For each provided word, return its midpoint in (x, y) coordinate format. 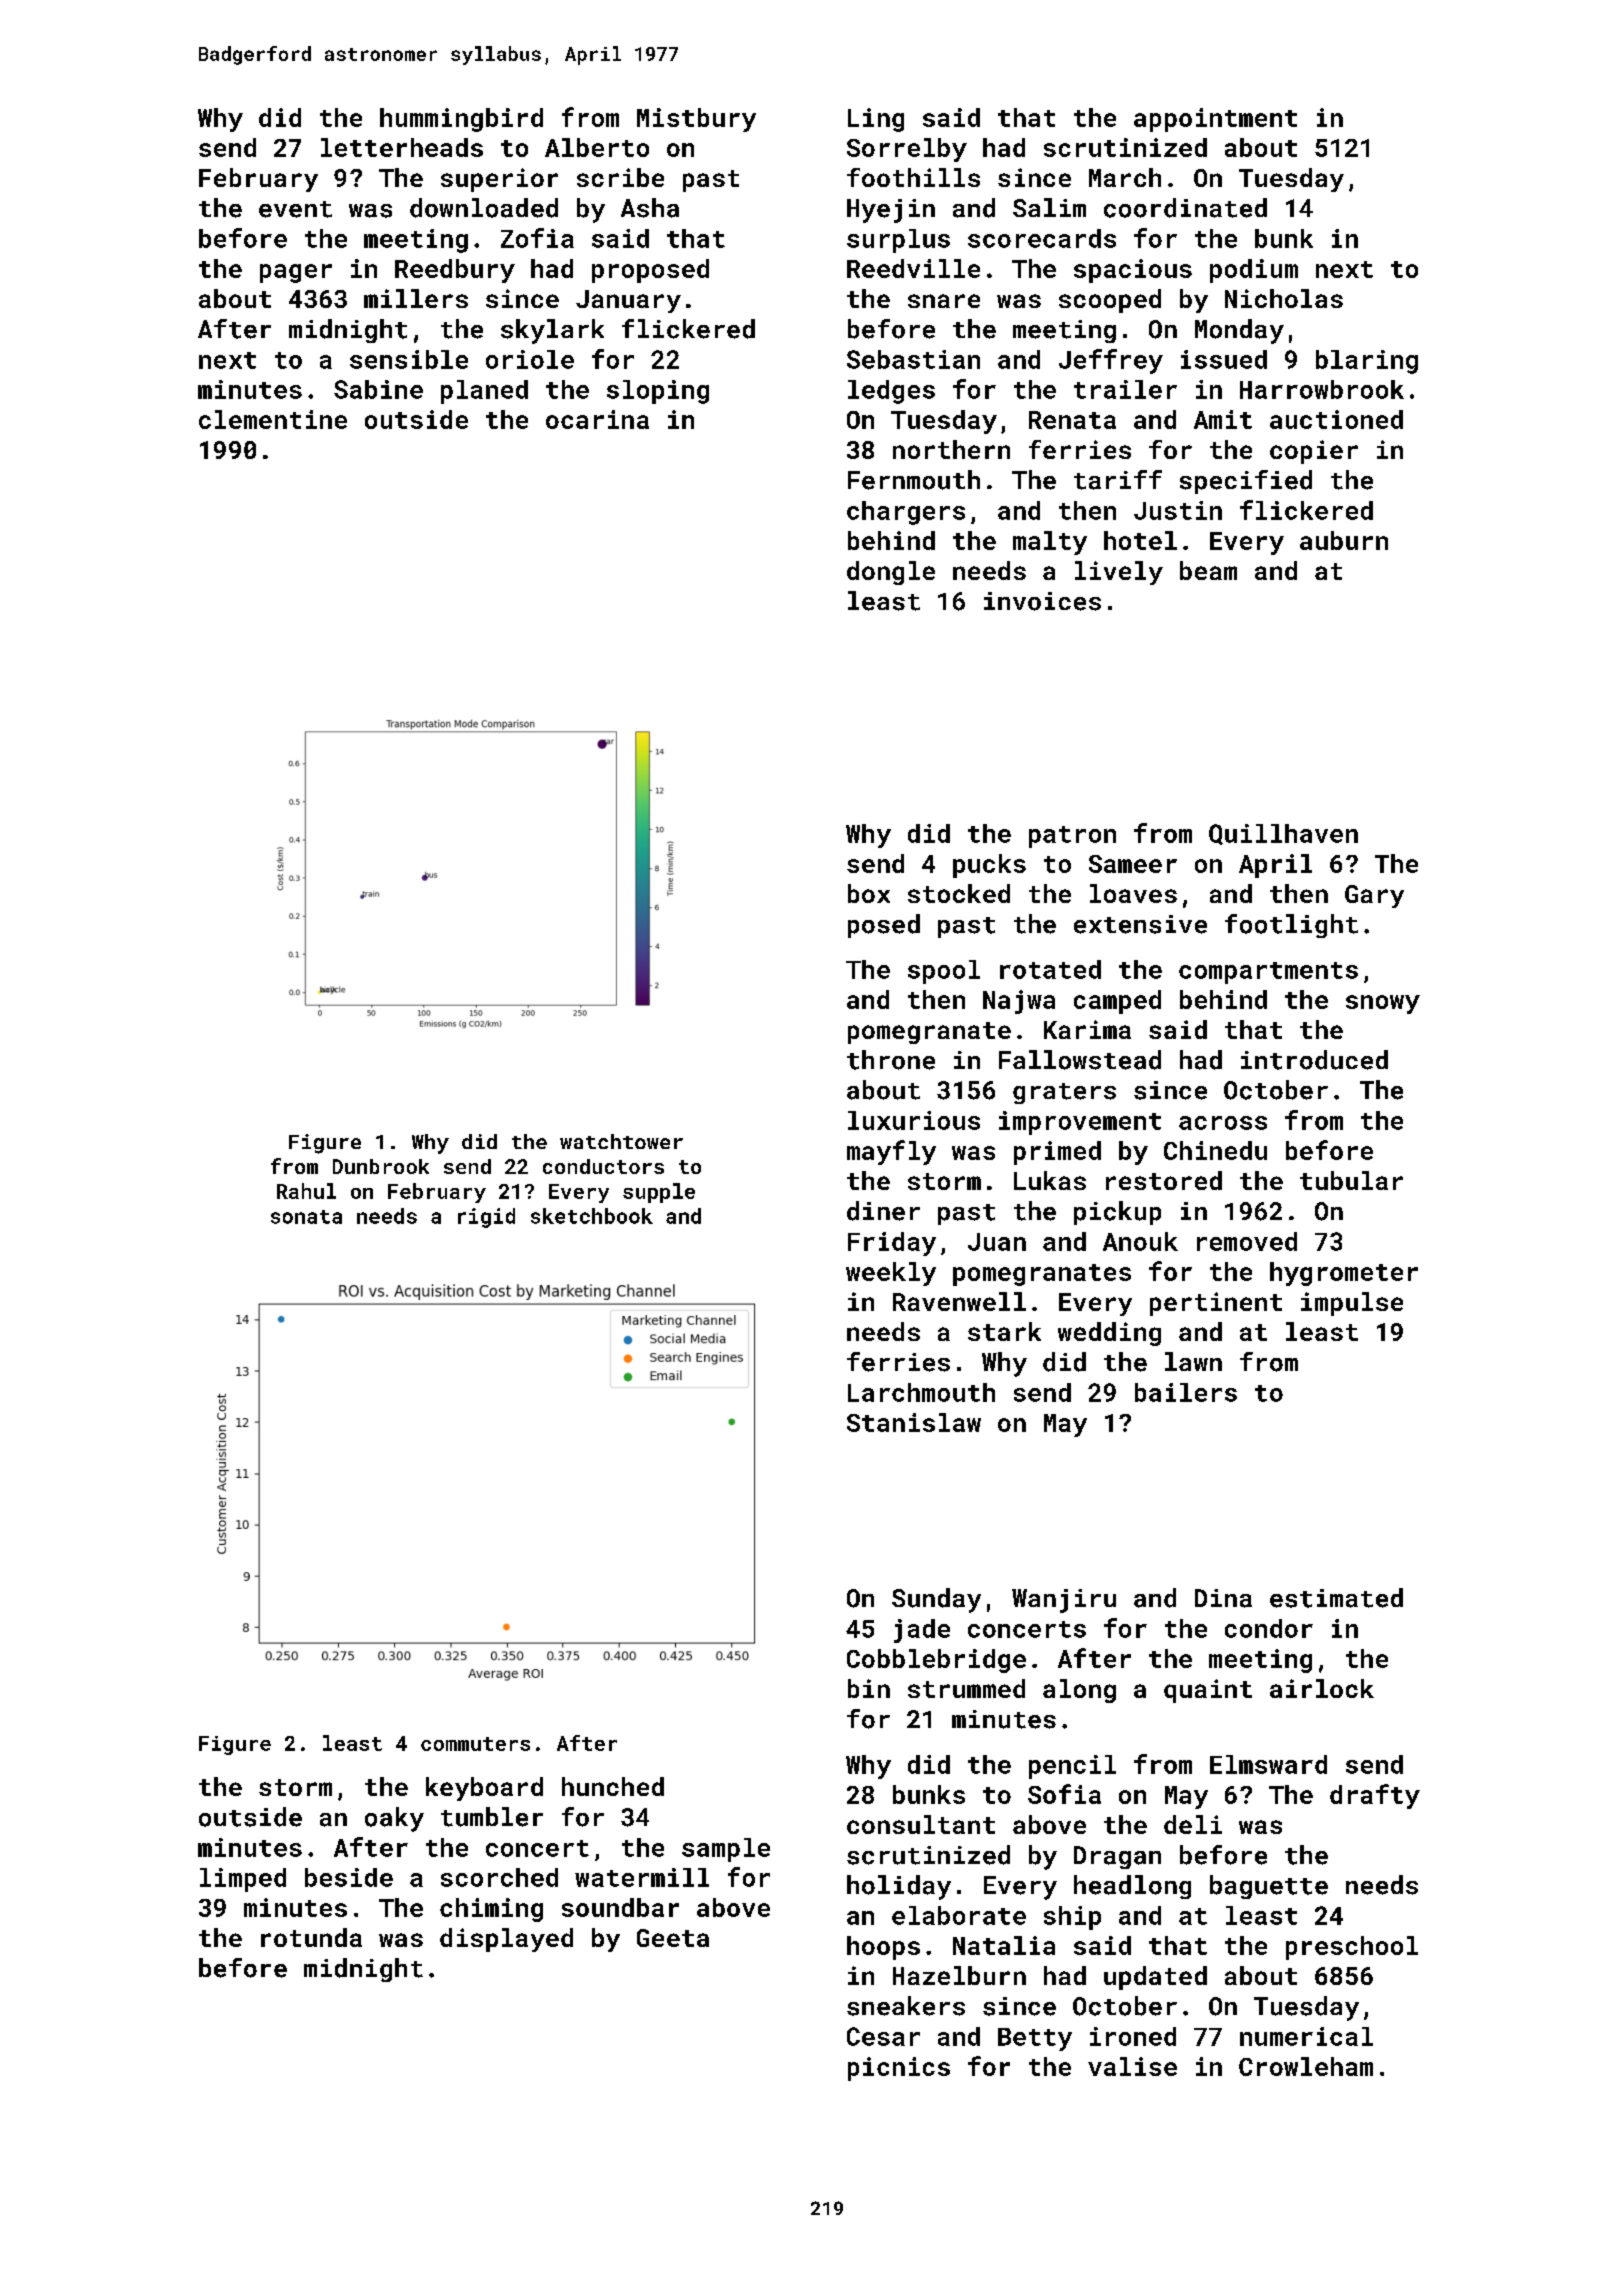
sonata (306, 1217)
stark (1004, 1331)
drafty (1375, 1796)
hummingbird (461, 120)
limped (243, 1880)
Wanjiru (1064, 1601)
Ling (876, 120)
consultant (921, 1824)
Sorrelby (907, 150)
